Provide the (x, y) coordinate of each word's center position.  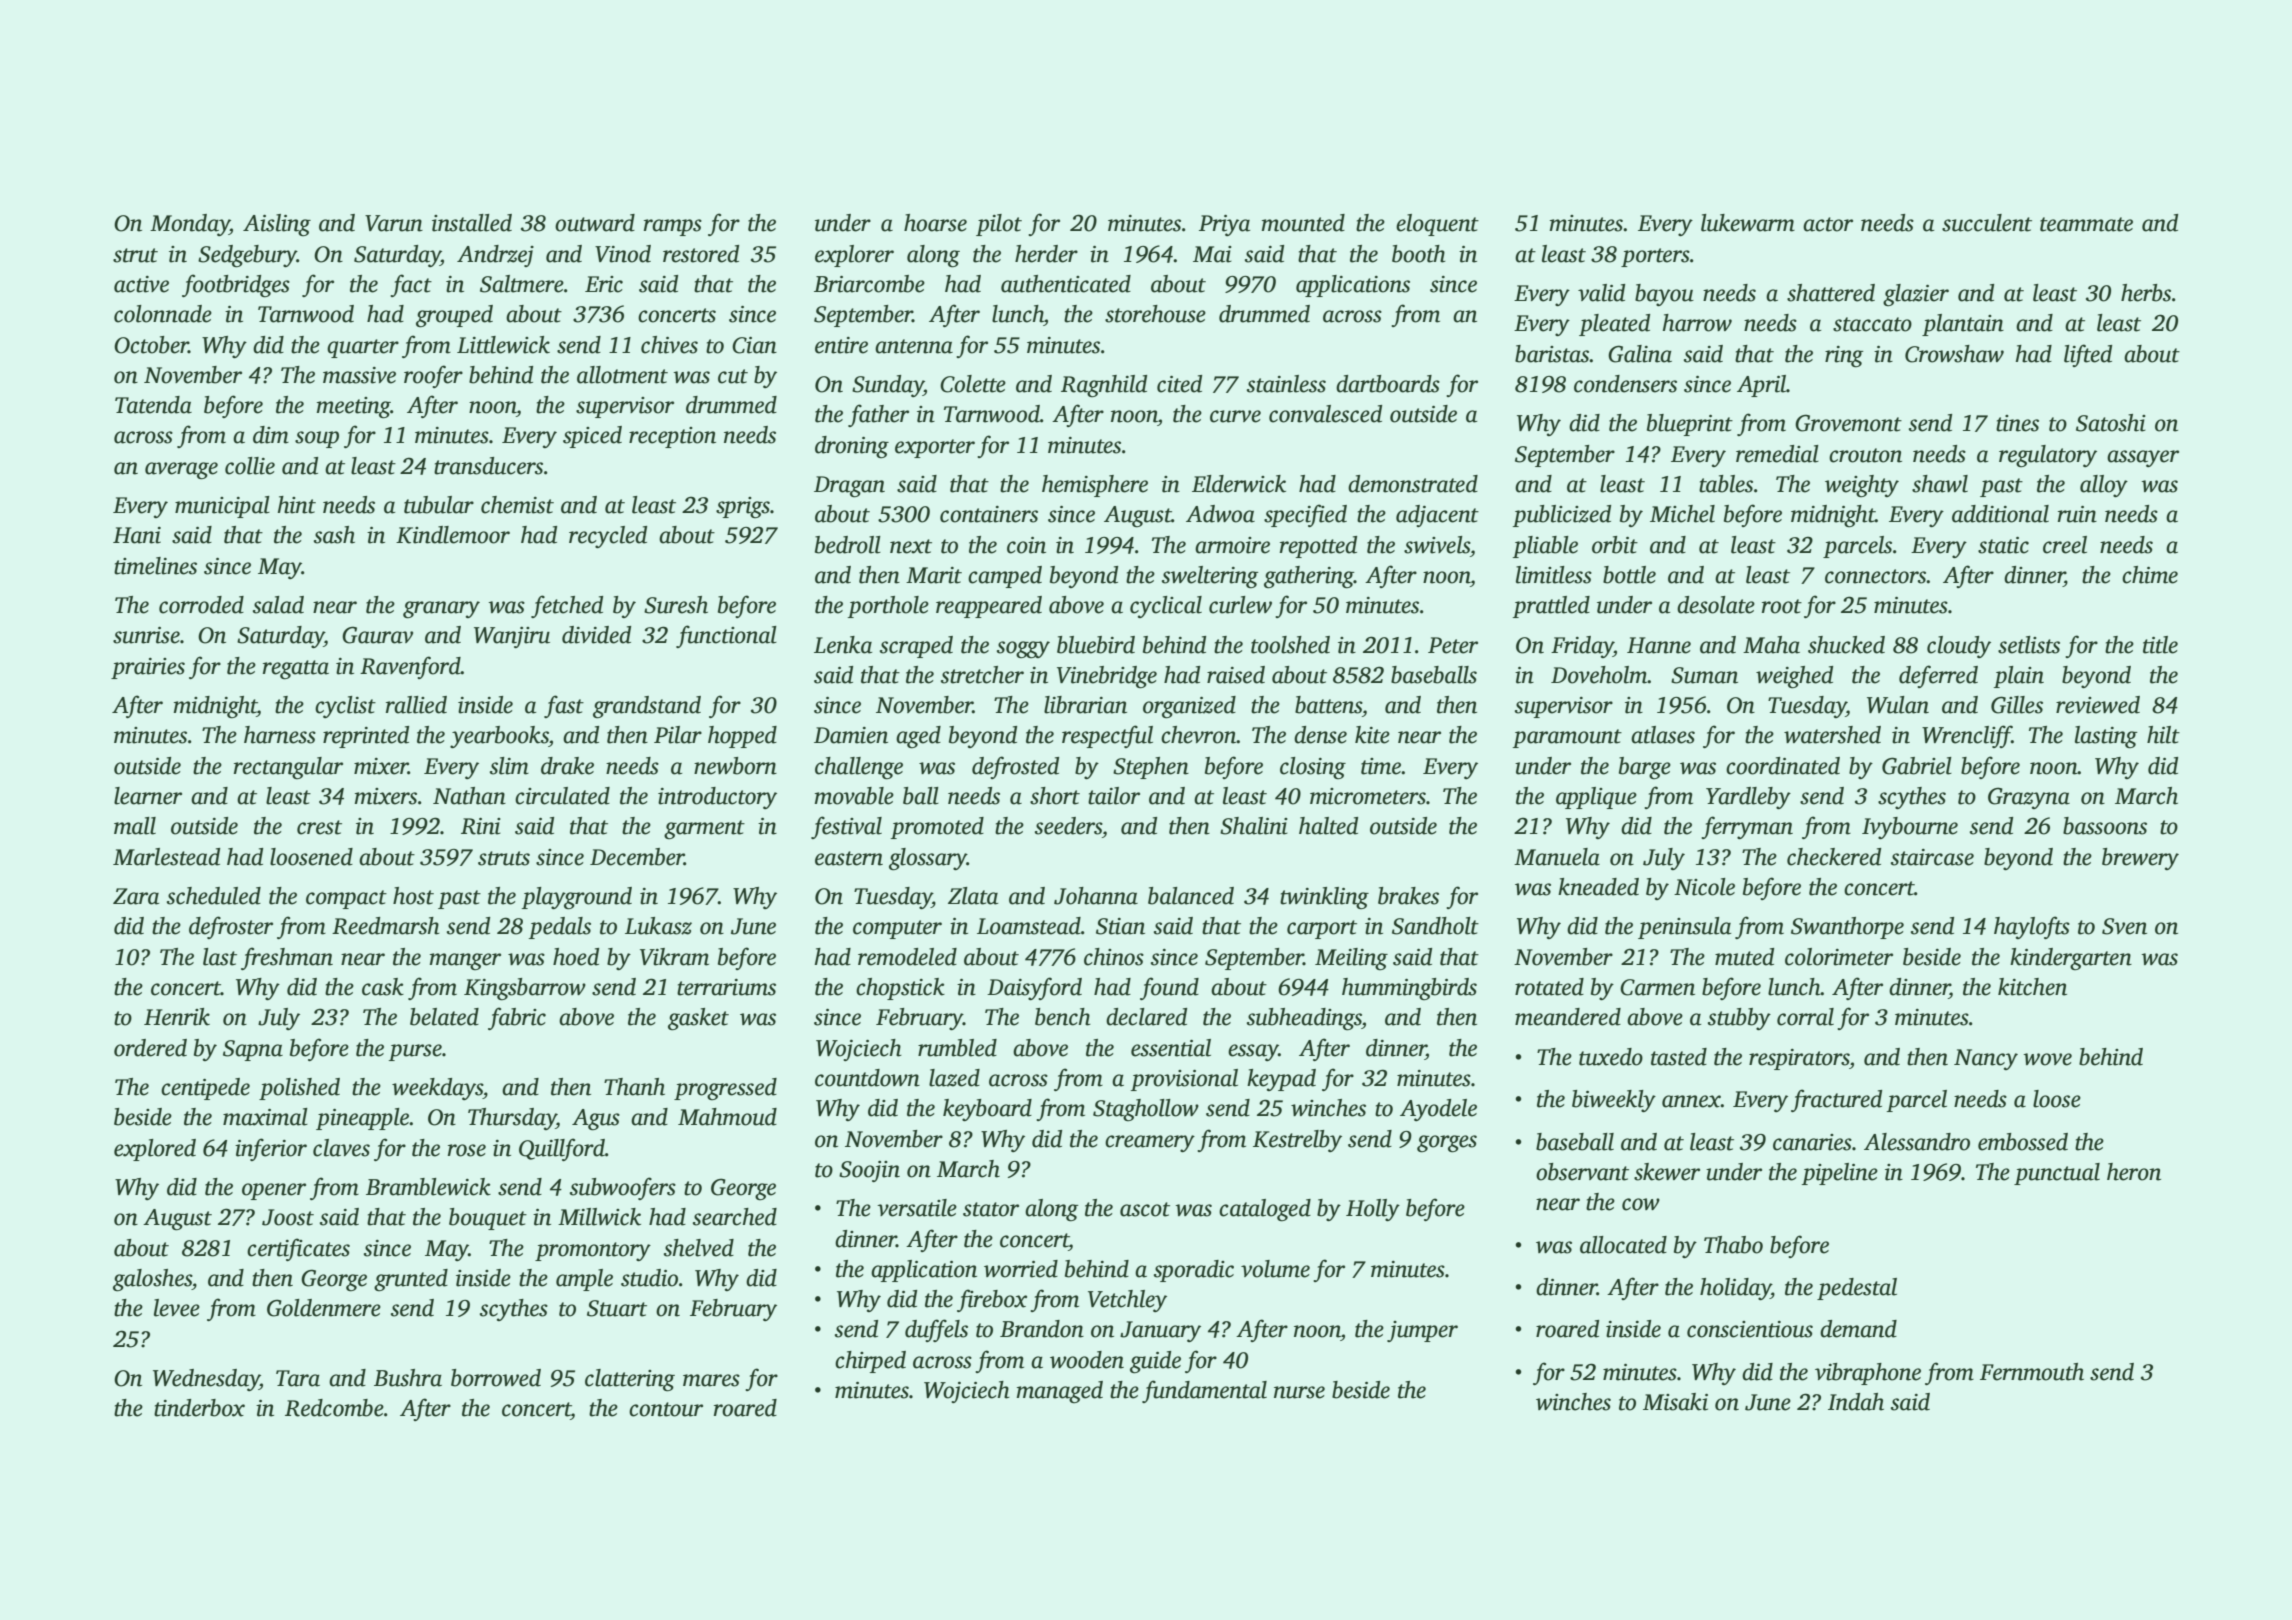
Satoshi (2111, 423)
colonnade (163, 314)
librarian (1085, 705)
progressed (725, 1089)
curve (1235, 416)
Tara (298, 1378)
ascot (1145, 1209)
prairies (148, 668)
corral (1805, 1017)
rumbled (957, 1048)
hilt (2163, 735)
